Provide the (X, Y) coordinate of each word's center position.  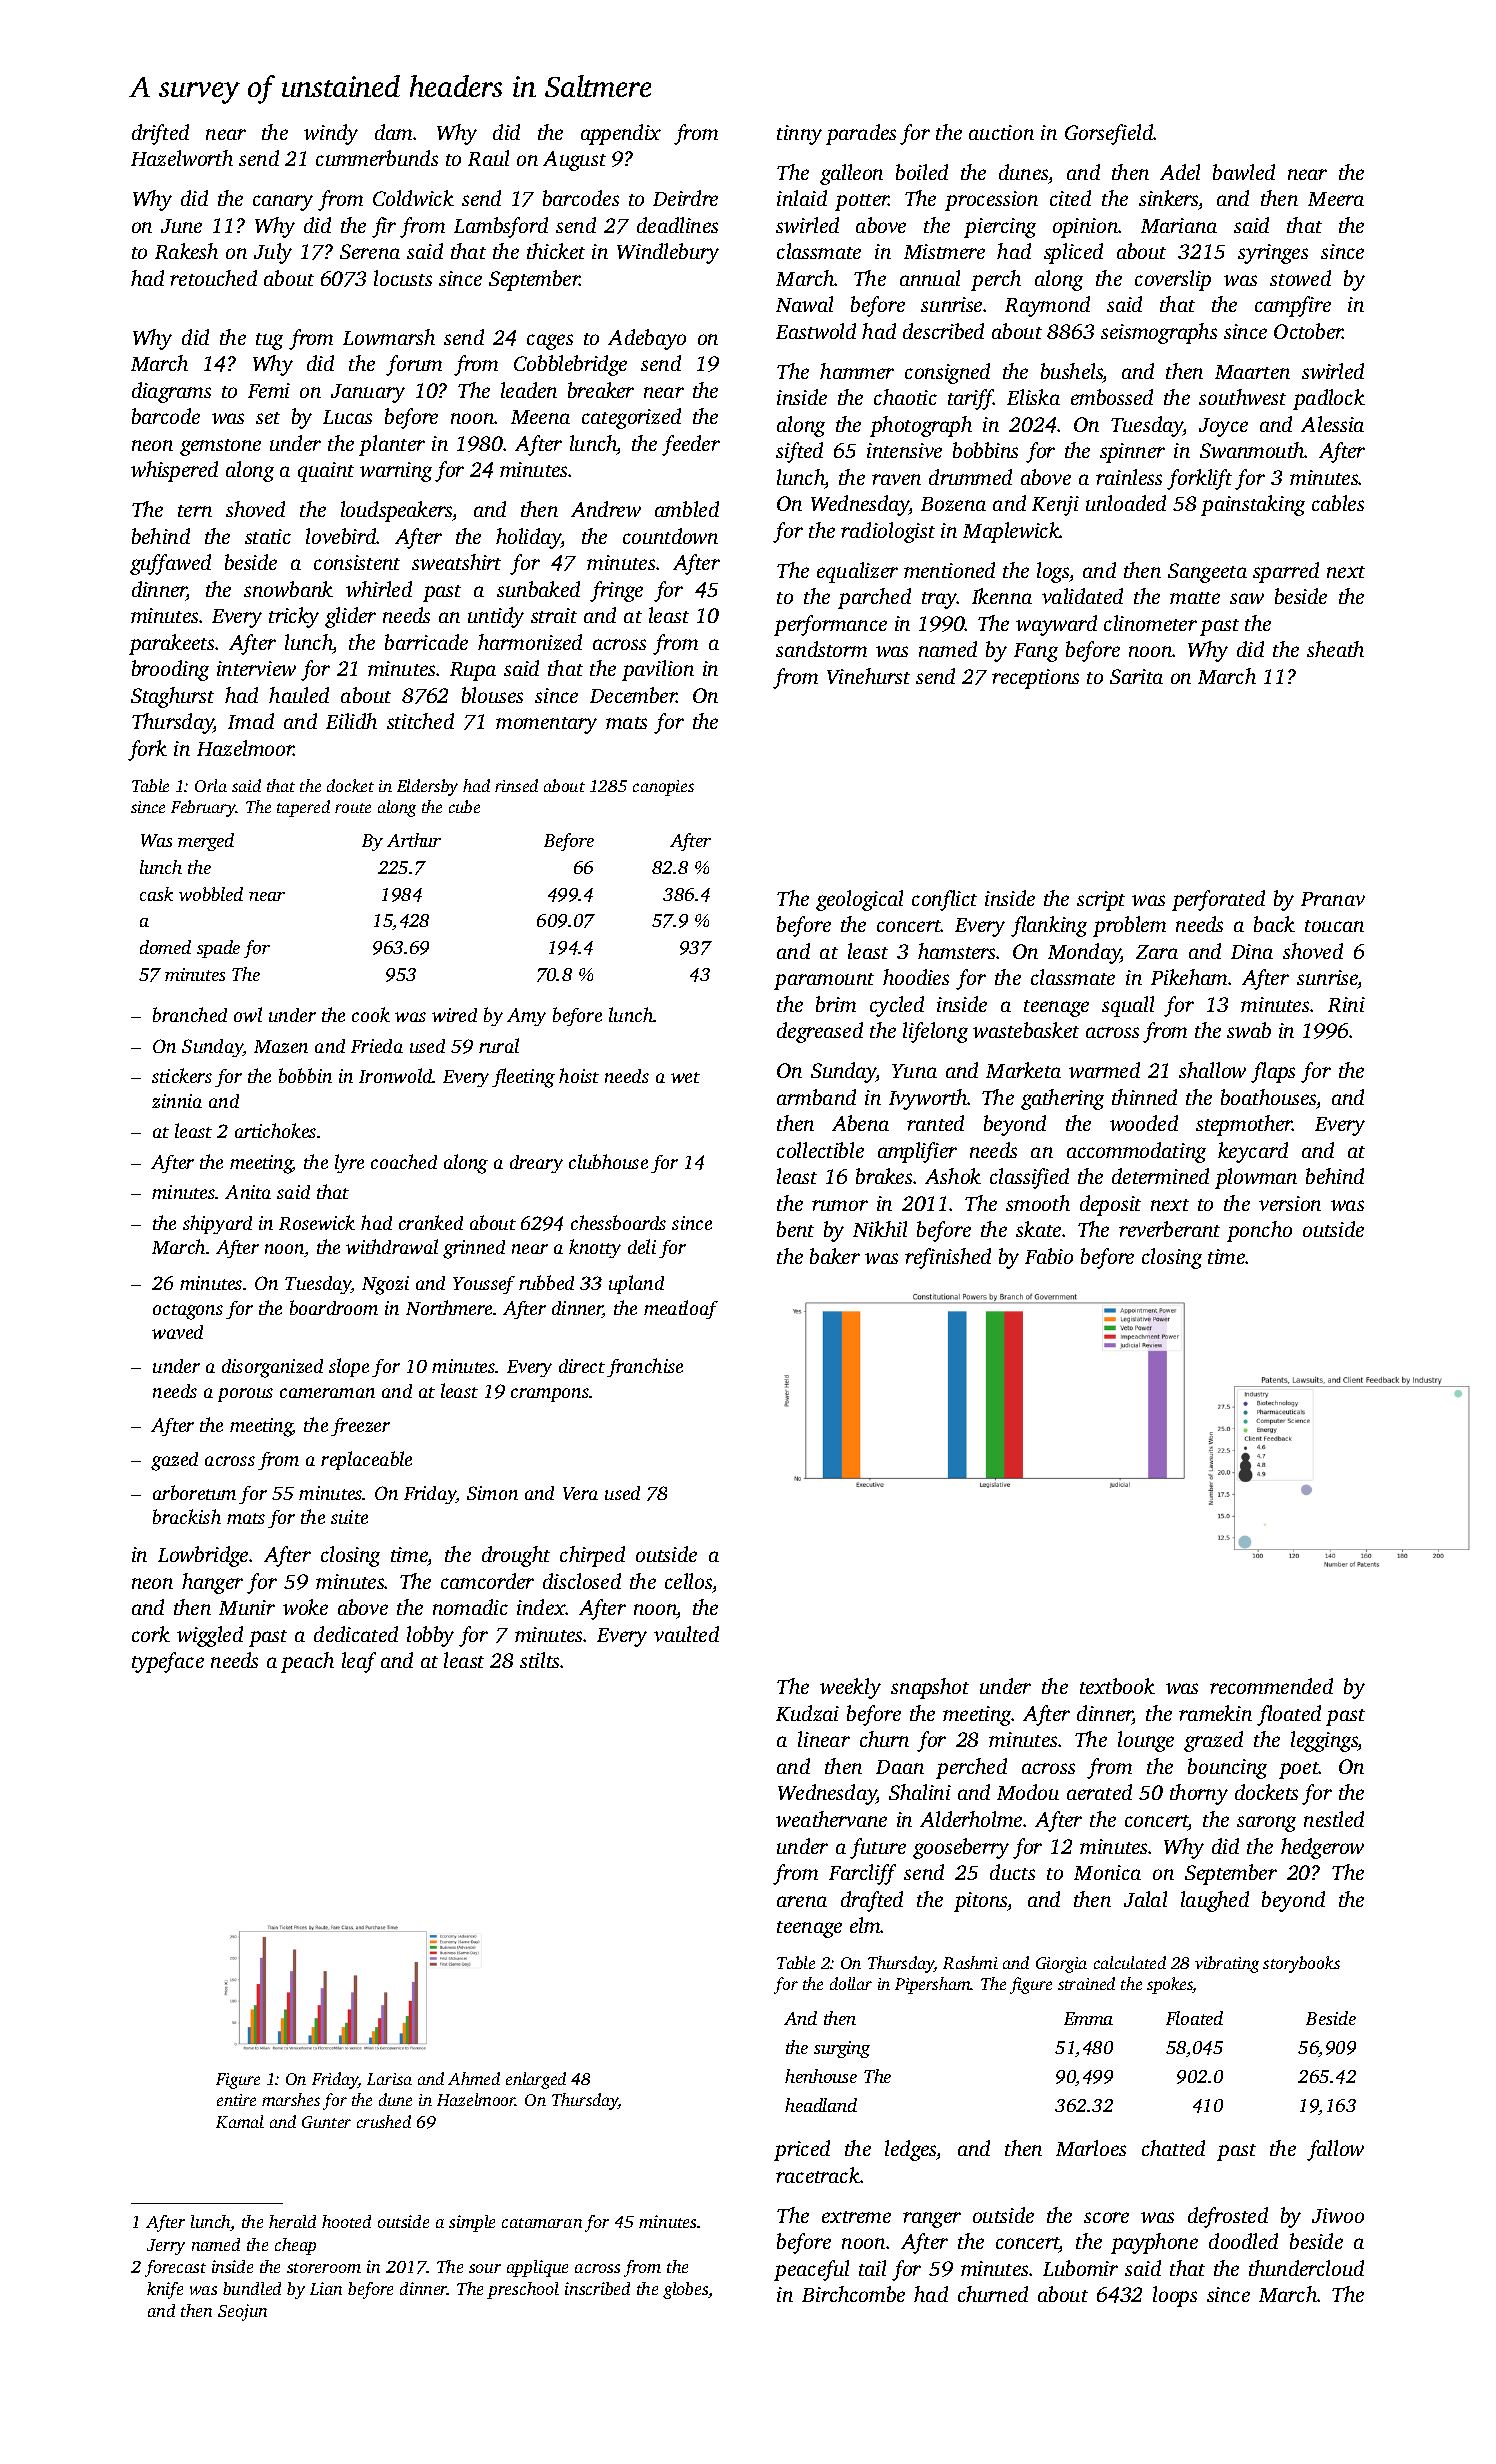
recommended (1271, 1686)
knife (165, 2290)
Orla (211, 785)
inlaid (802, 198)
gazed (174, 1461)
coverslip (1173, 280)
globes (685, 2290)
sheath (1335, 649)
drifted (160, 134)
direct (582, 1366)
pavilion (658, 670)
